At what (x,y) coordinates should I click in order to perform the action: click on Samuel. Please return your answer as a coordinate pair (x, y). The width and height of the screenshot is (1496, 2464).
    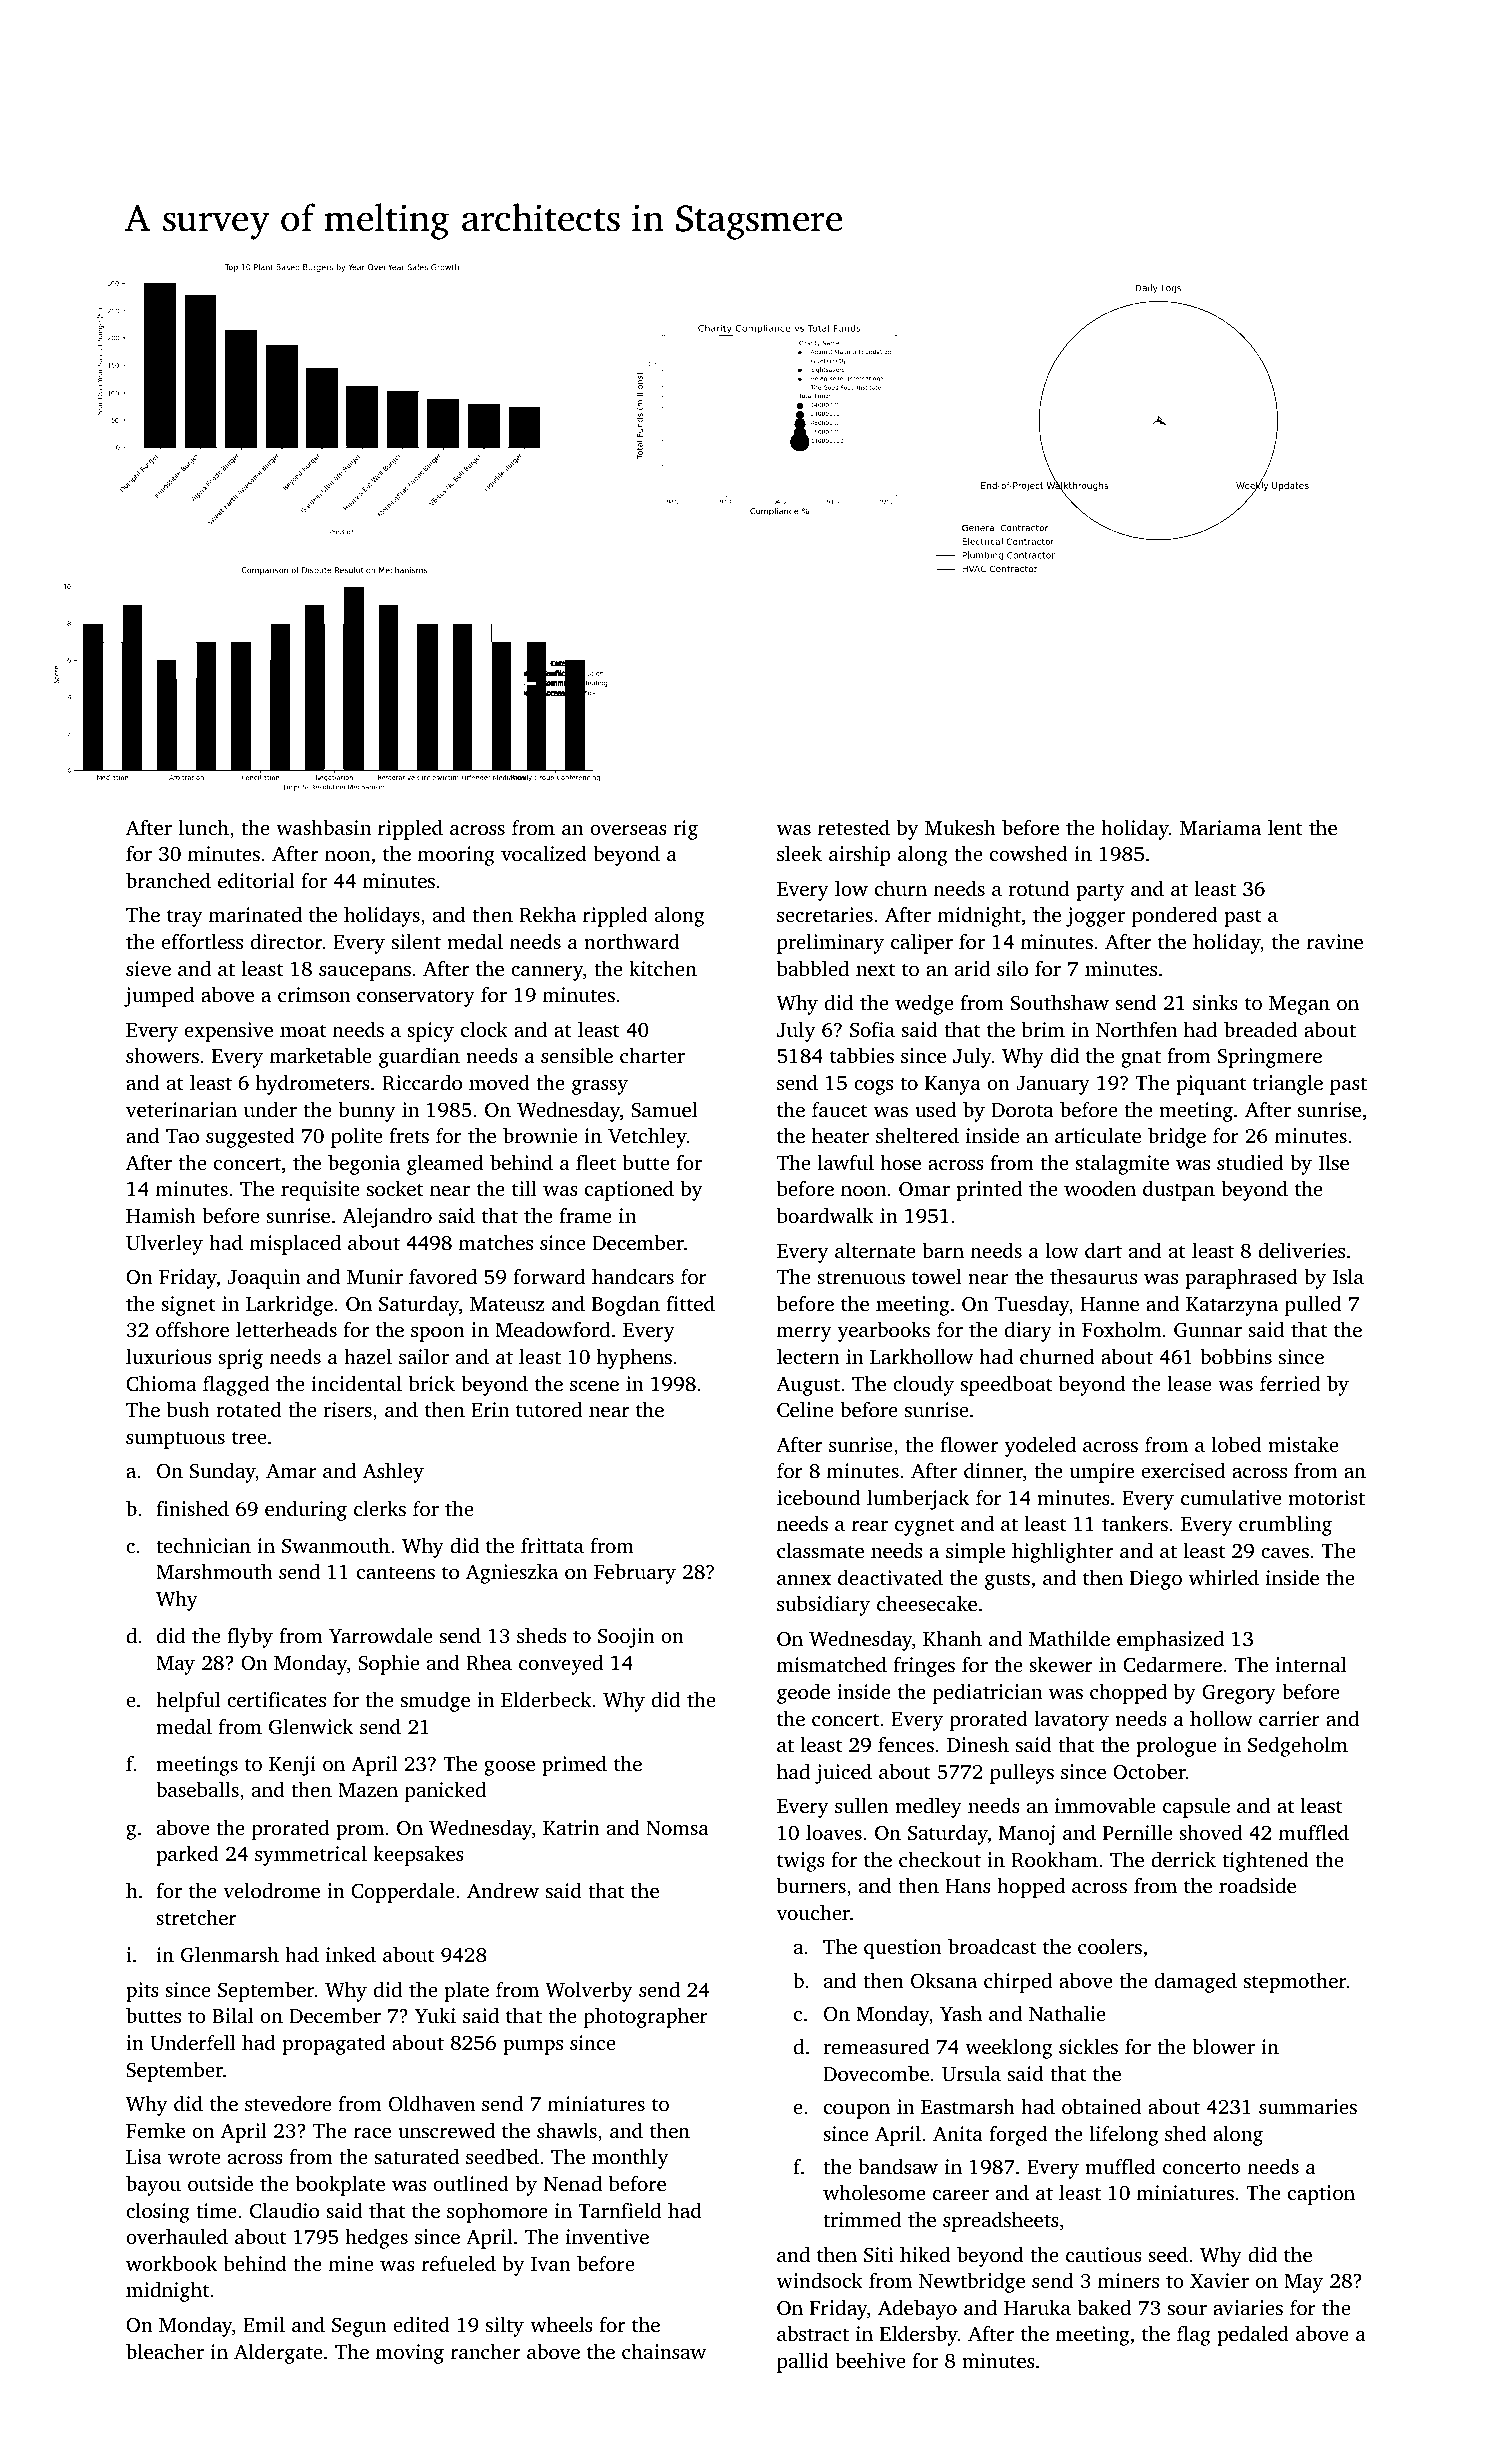
    Looking at the image, I should click on (664, 1110).
